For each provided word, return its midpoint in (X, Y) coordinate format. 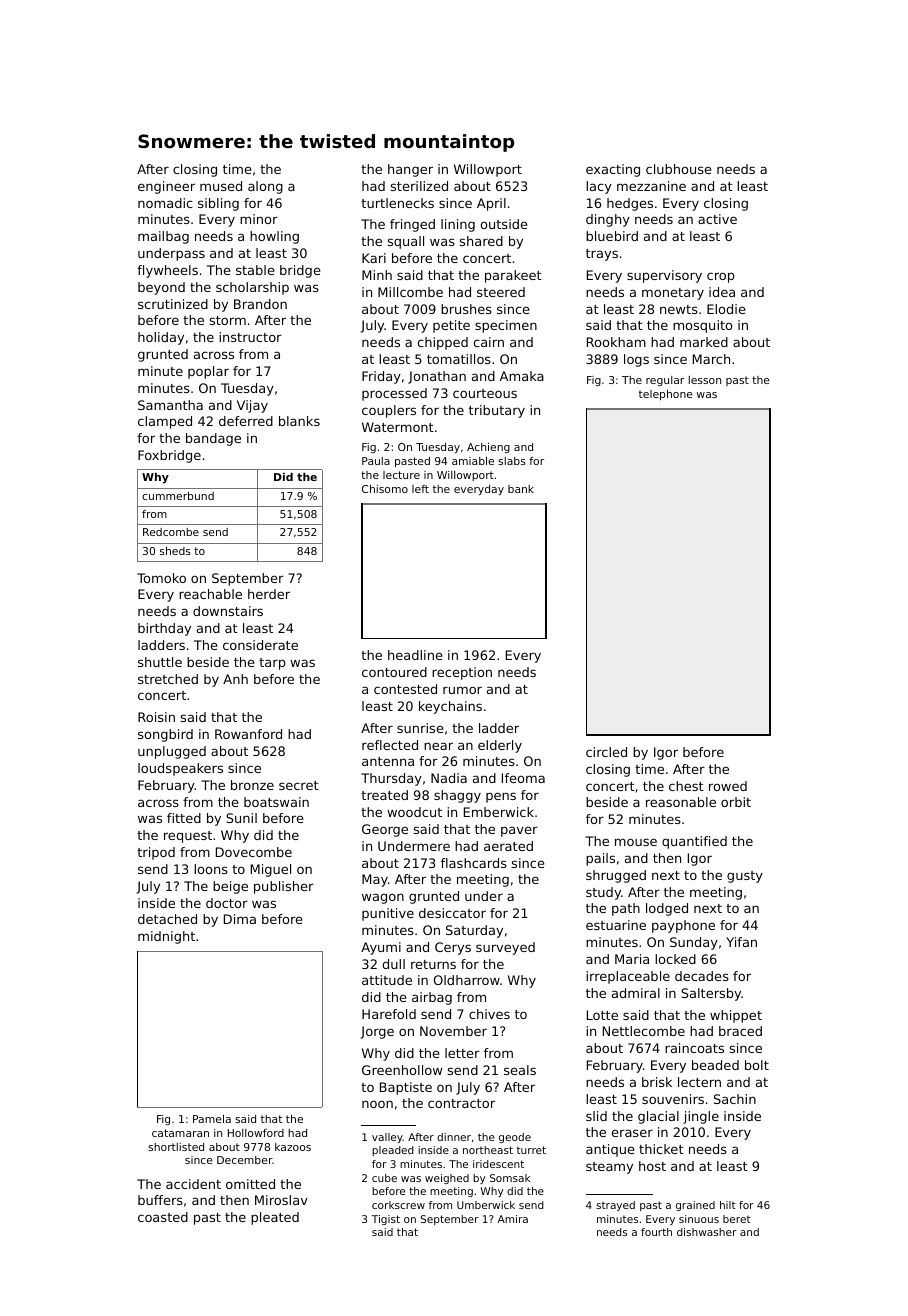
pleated (275, 1218)
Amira (513, 1219)
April (491, 204)
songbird (165, 735)
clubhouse (678, 169)
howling (274, 237)
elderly (500, 746)
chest (686, 786)
